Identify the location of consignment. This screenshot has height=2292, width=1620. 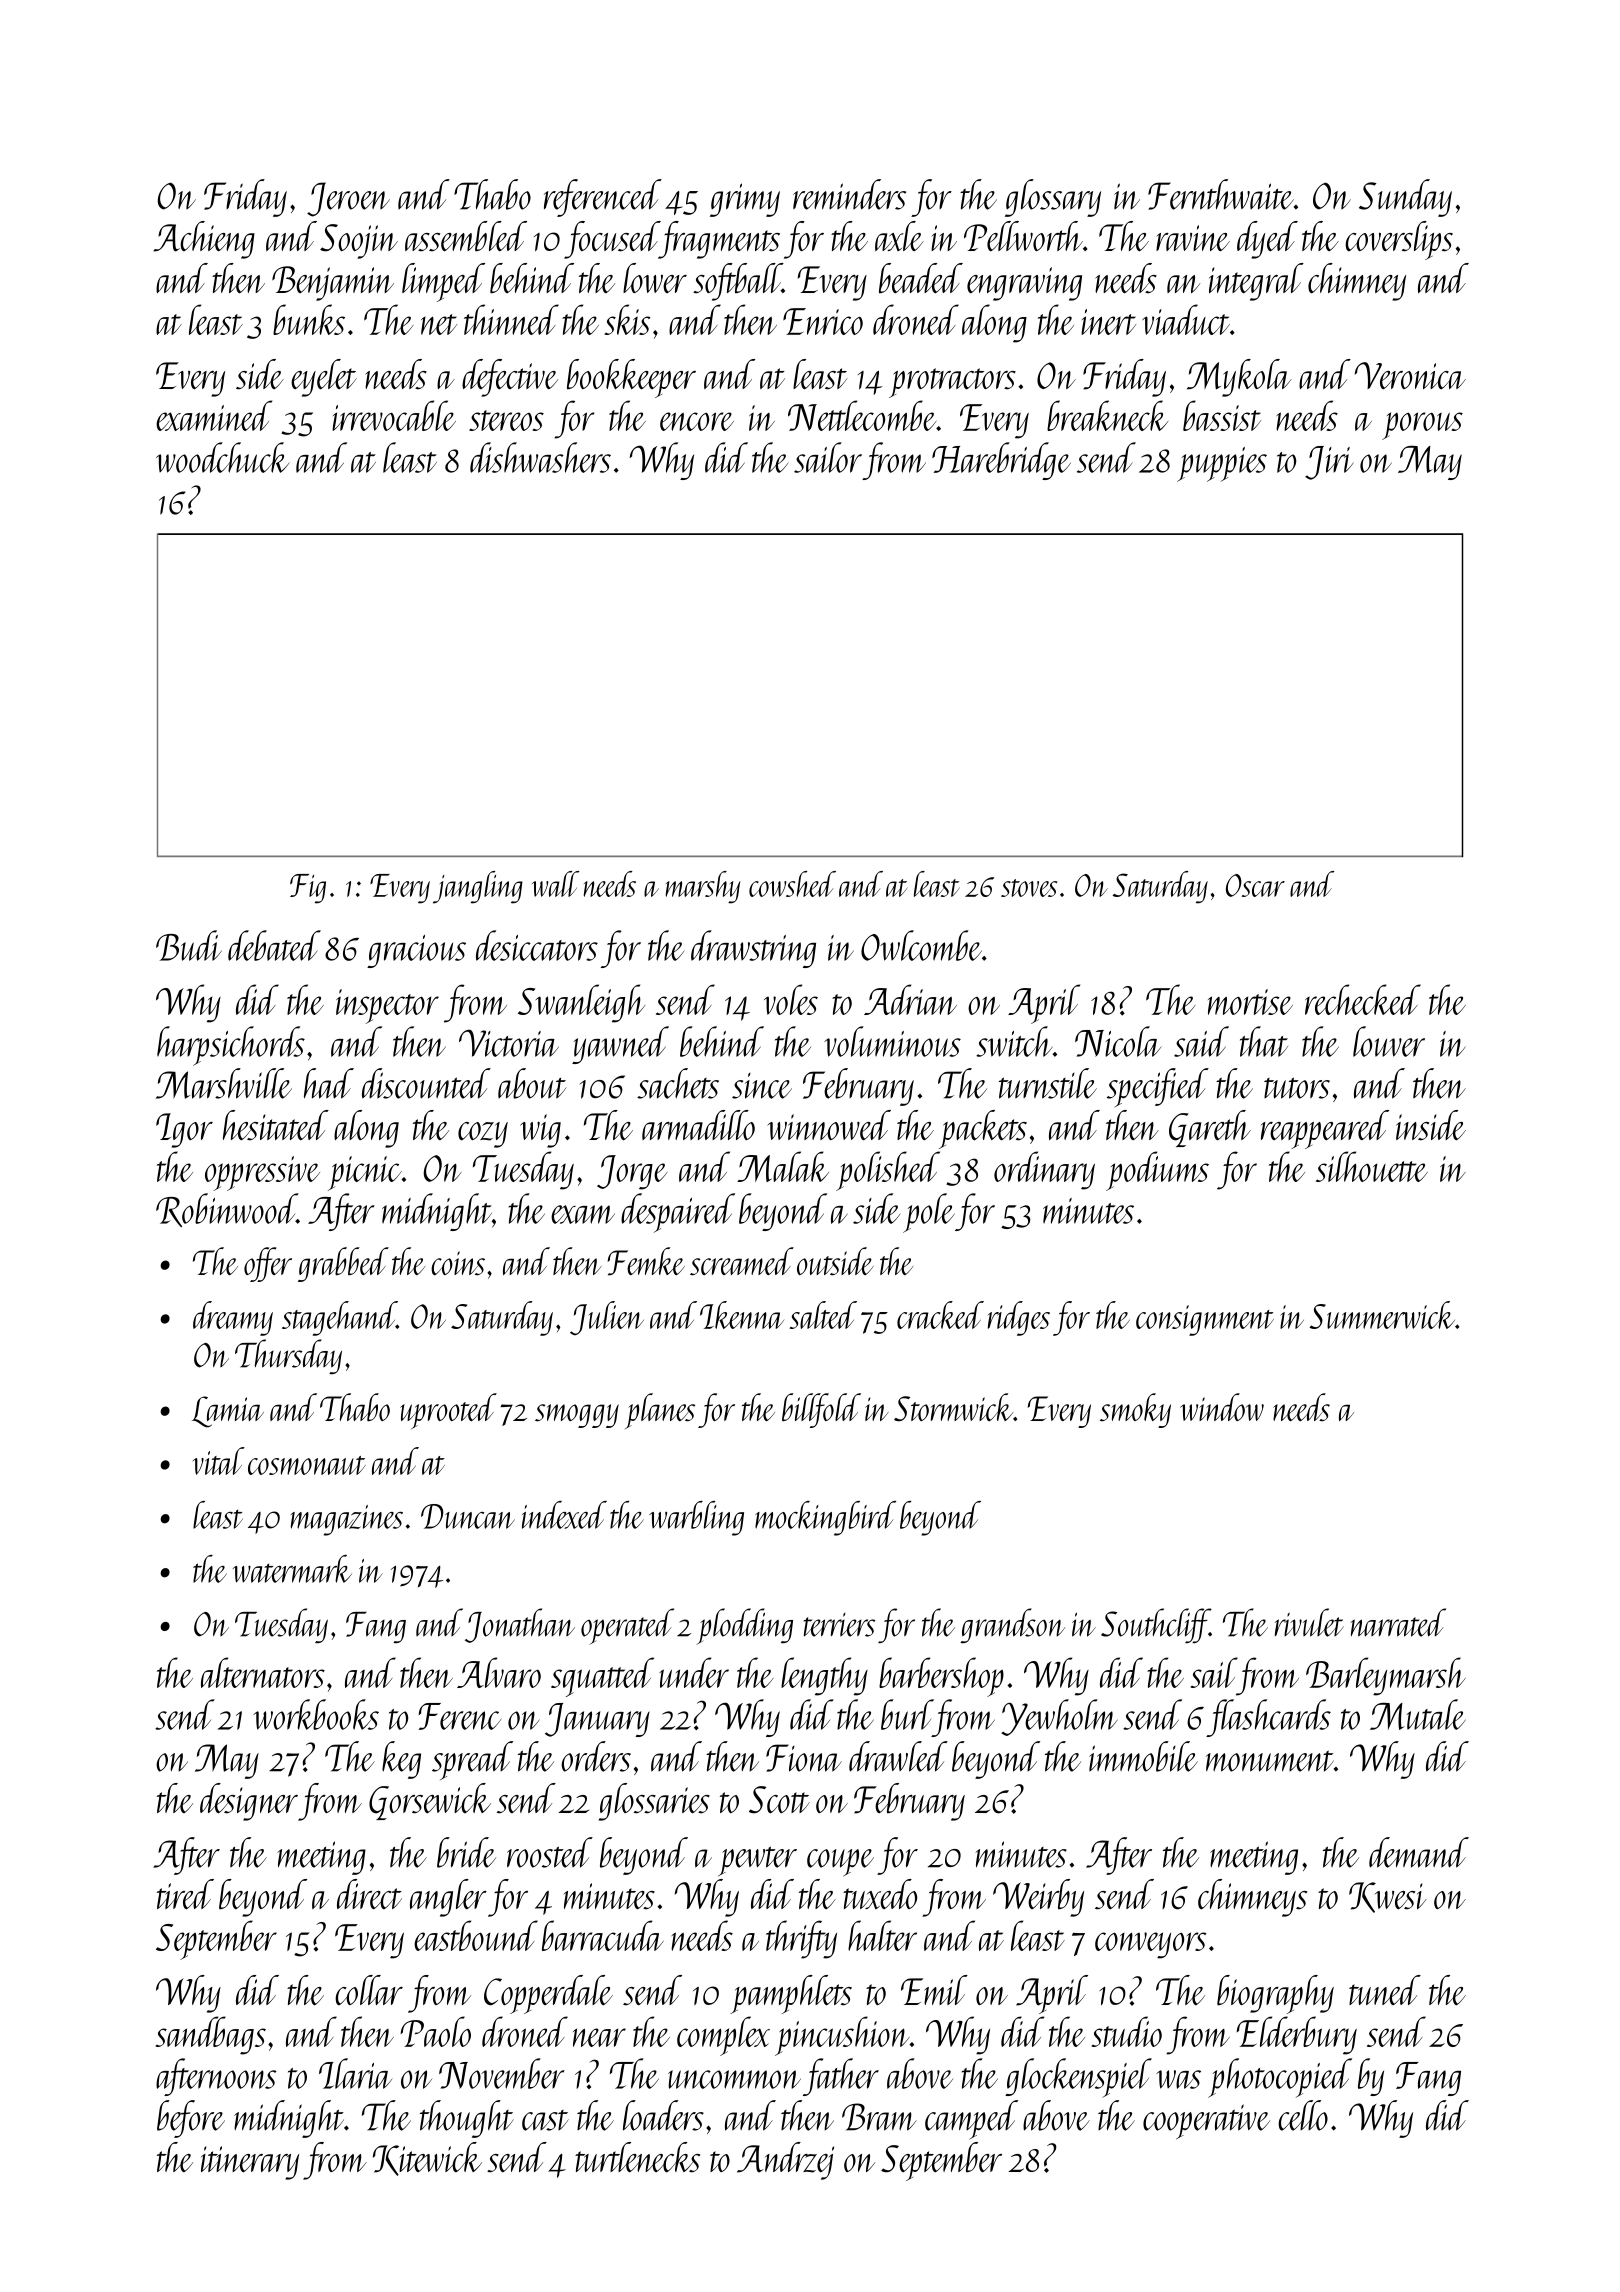
(1205, 1320).
